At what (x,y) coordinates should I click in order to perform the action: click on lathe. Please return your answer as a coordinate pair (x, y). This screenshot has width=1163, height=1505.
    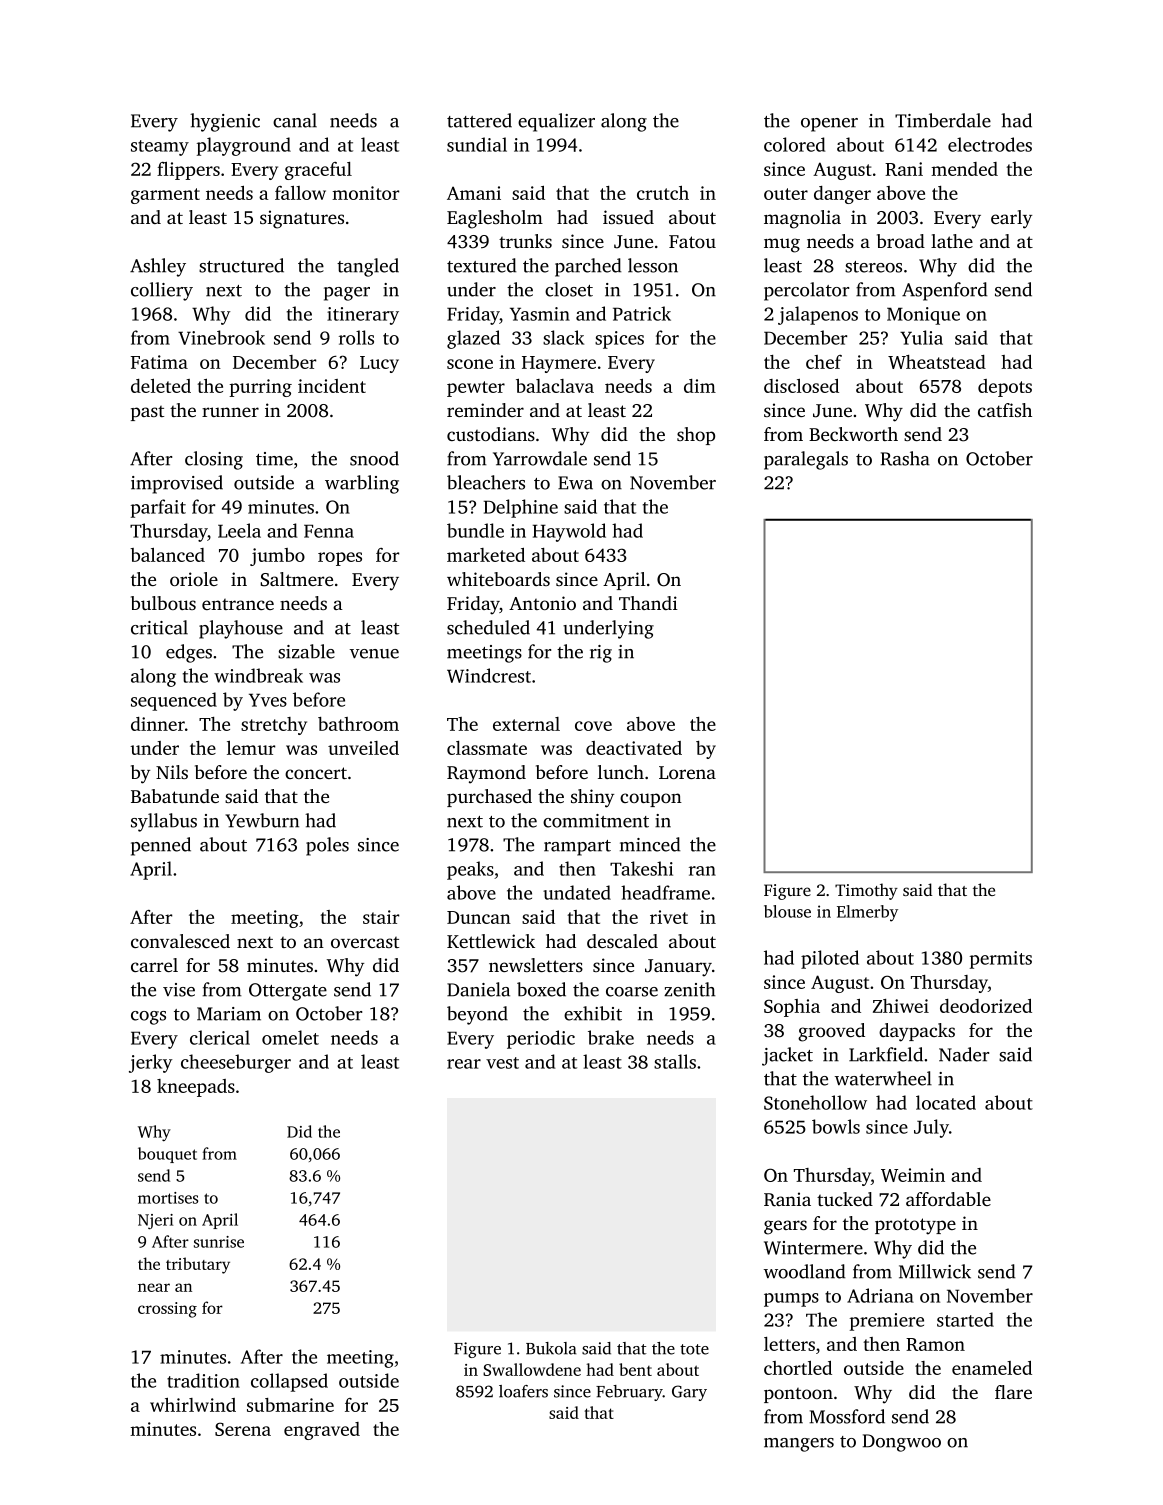
    Looking at the image, I should click on (952, 241).
